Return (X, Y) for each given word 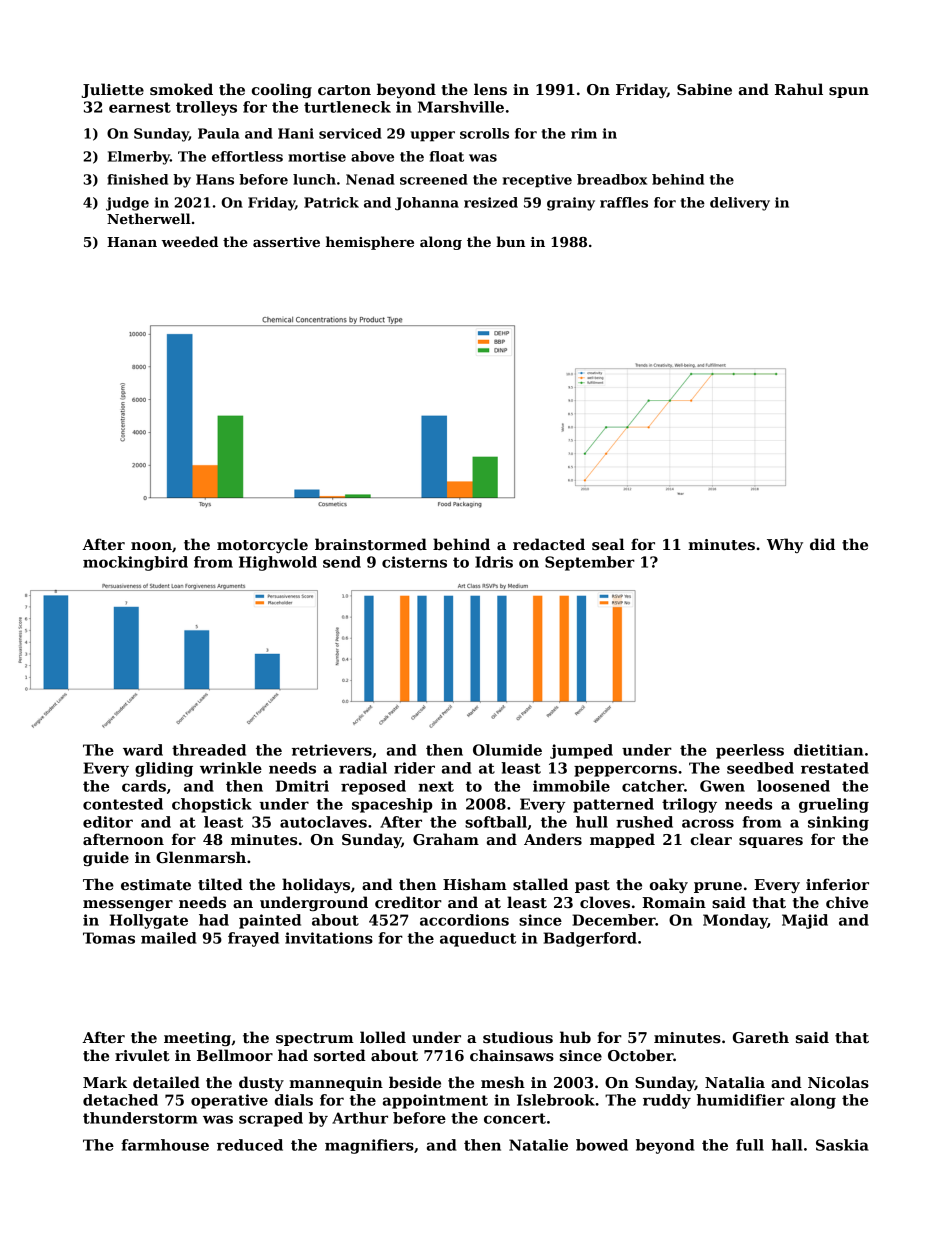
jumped (581, 751)
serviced (350, 133)
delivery (740, 204)
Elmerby (139, 158)
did (822, 544)
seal (608, 544)
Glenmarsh (201, 857)
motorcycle (262, 545)
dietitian (828, 750)
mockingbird (135, 563)
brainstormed (371, 544)
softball (496, 822)
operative (229, 1101)
